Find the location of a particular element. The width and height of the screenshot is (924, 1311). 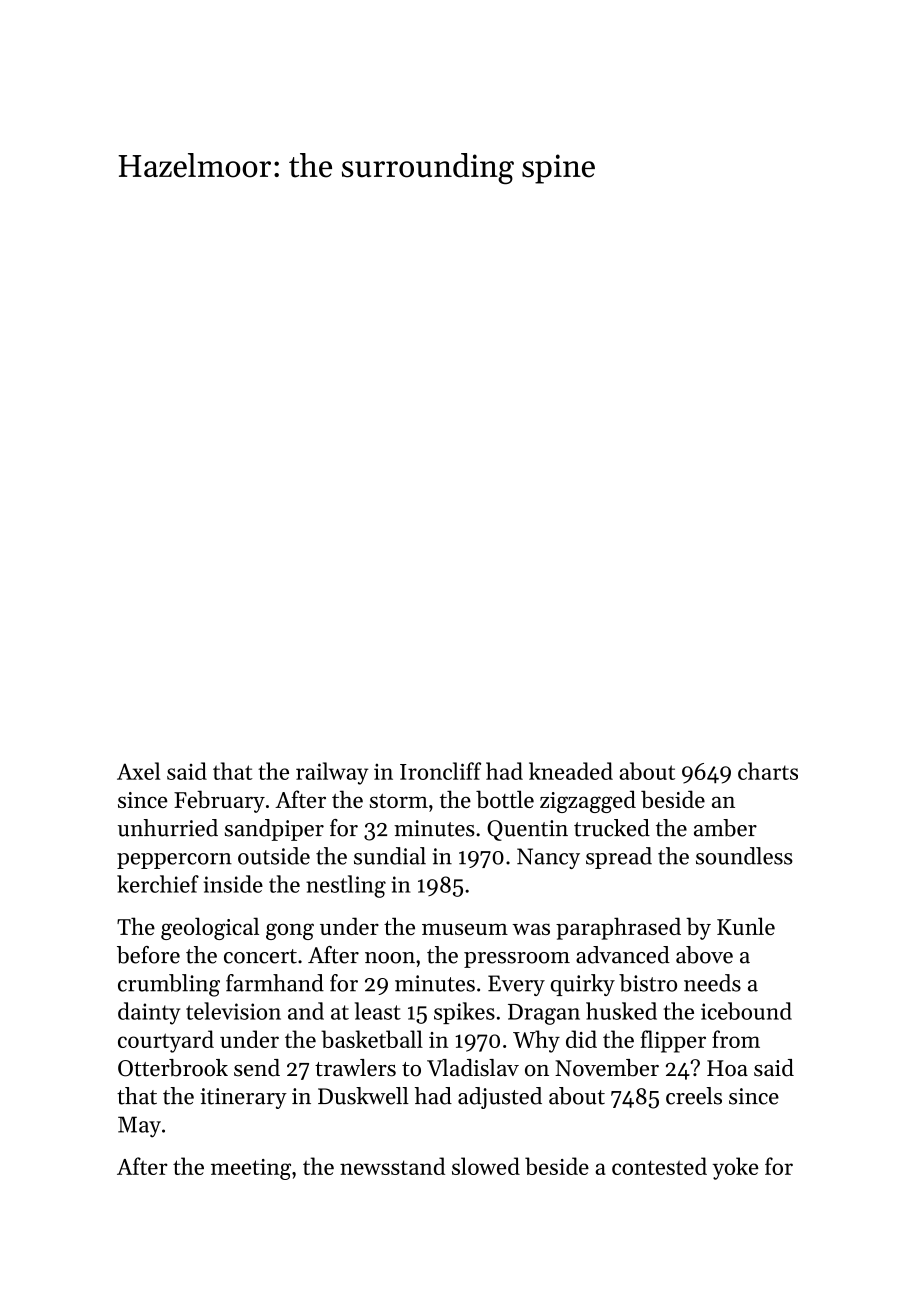

amber is located at coordinates (725, 828).
